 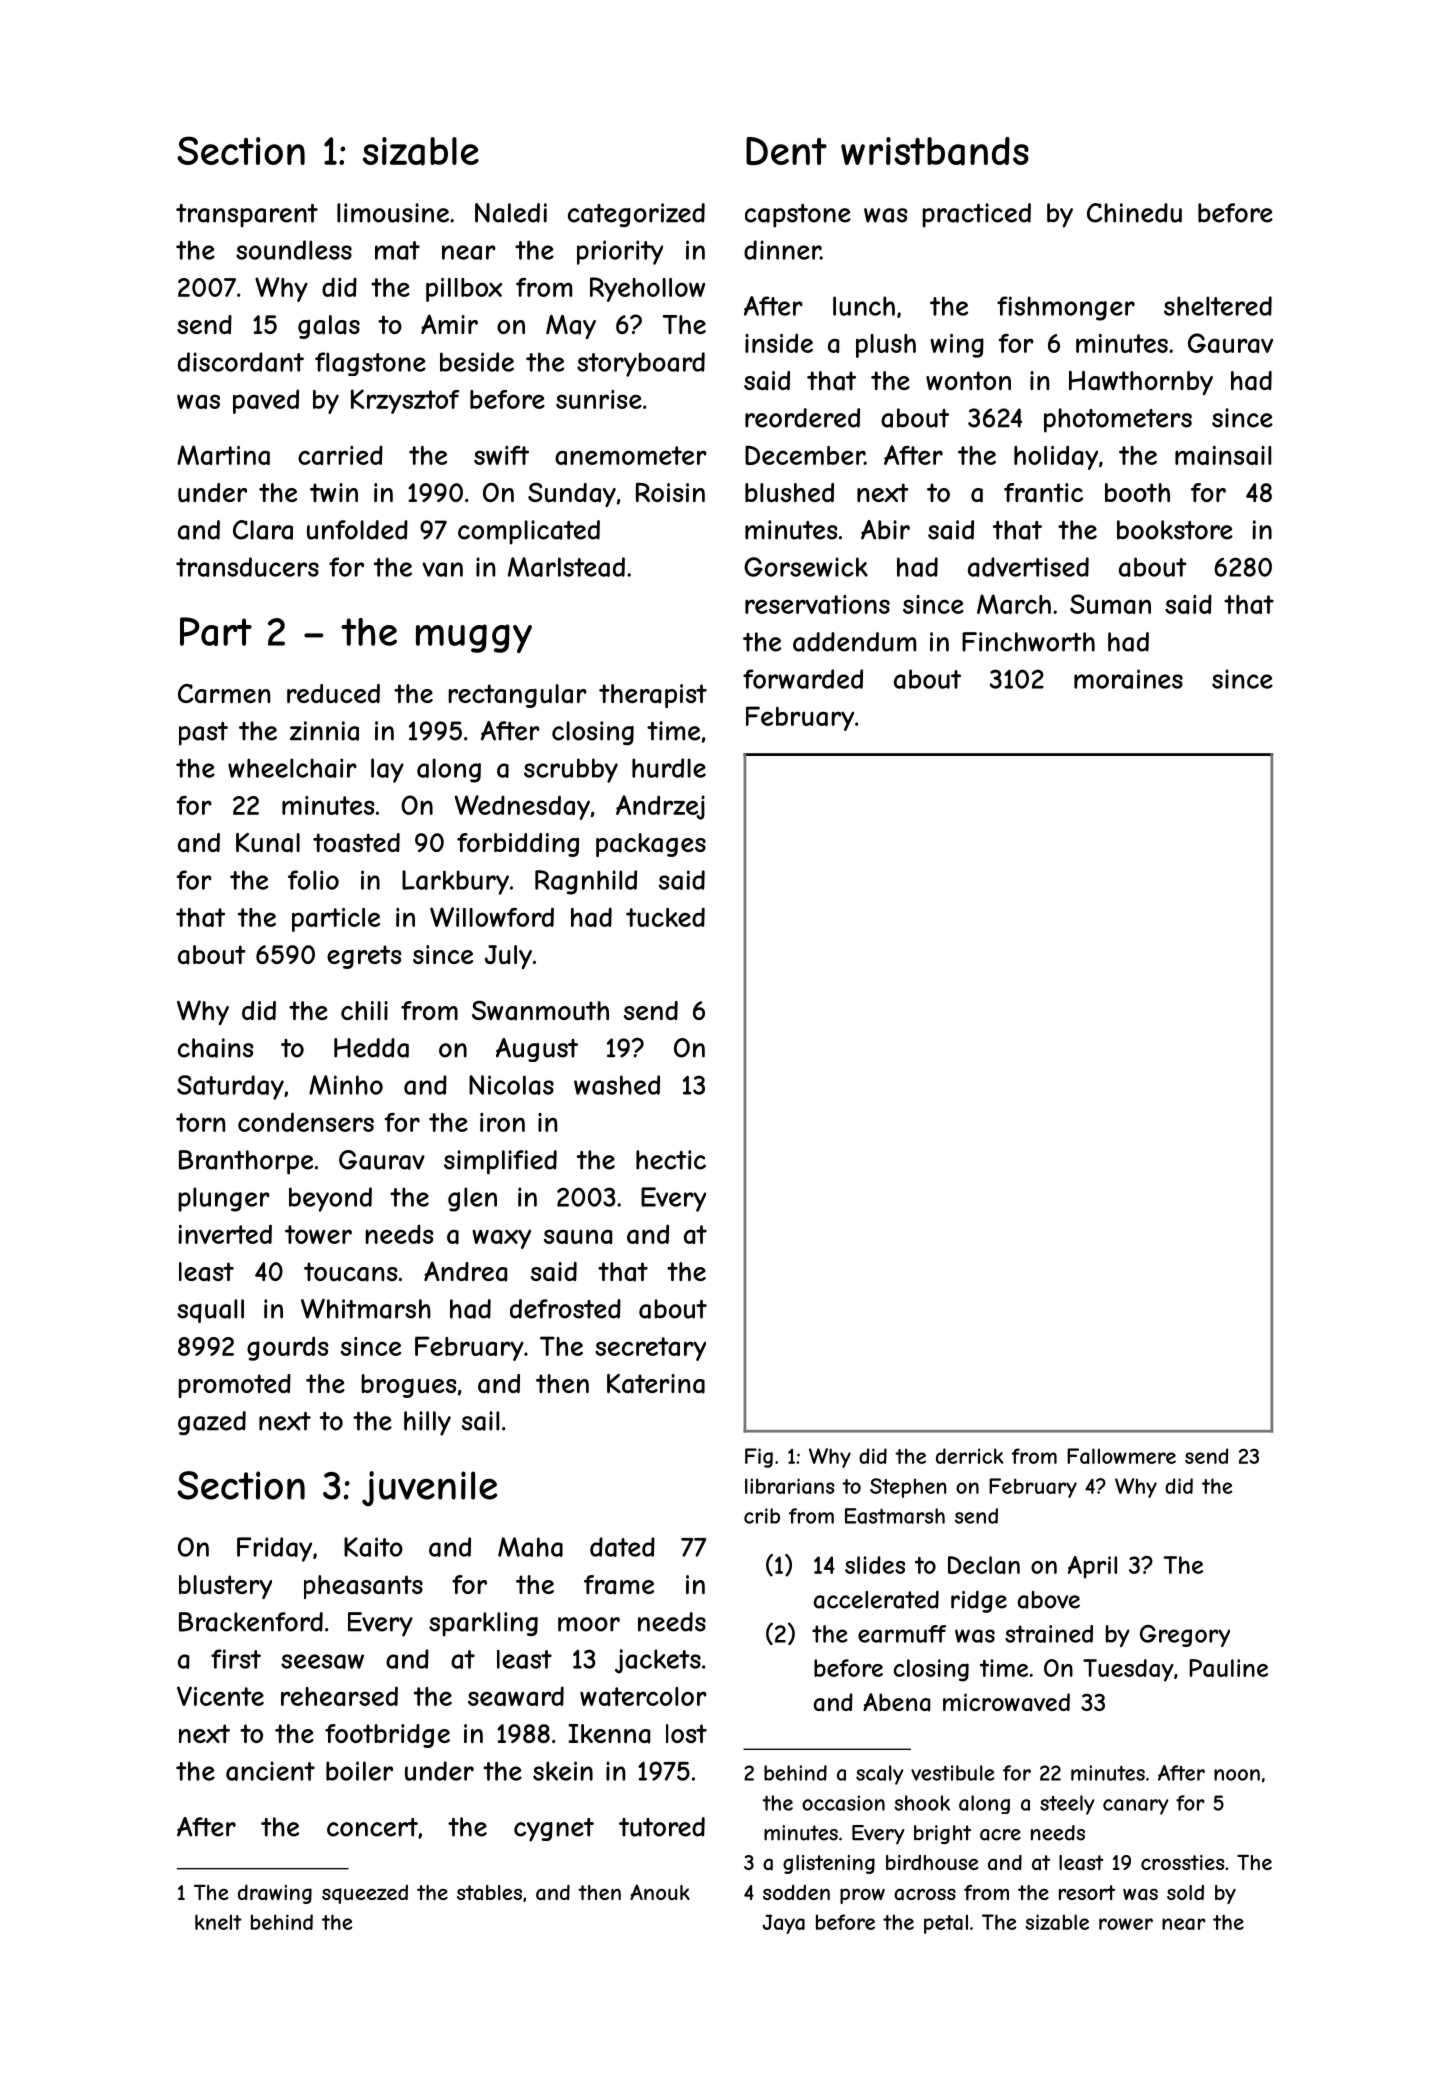 I want to click on plunger, so click(x=224, y=1199).
